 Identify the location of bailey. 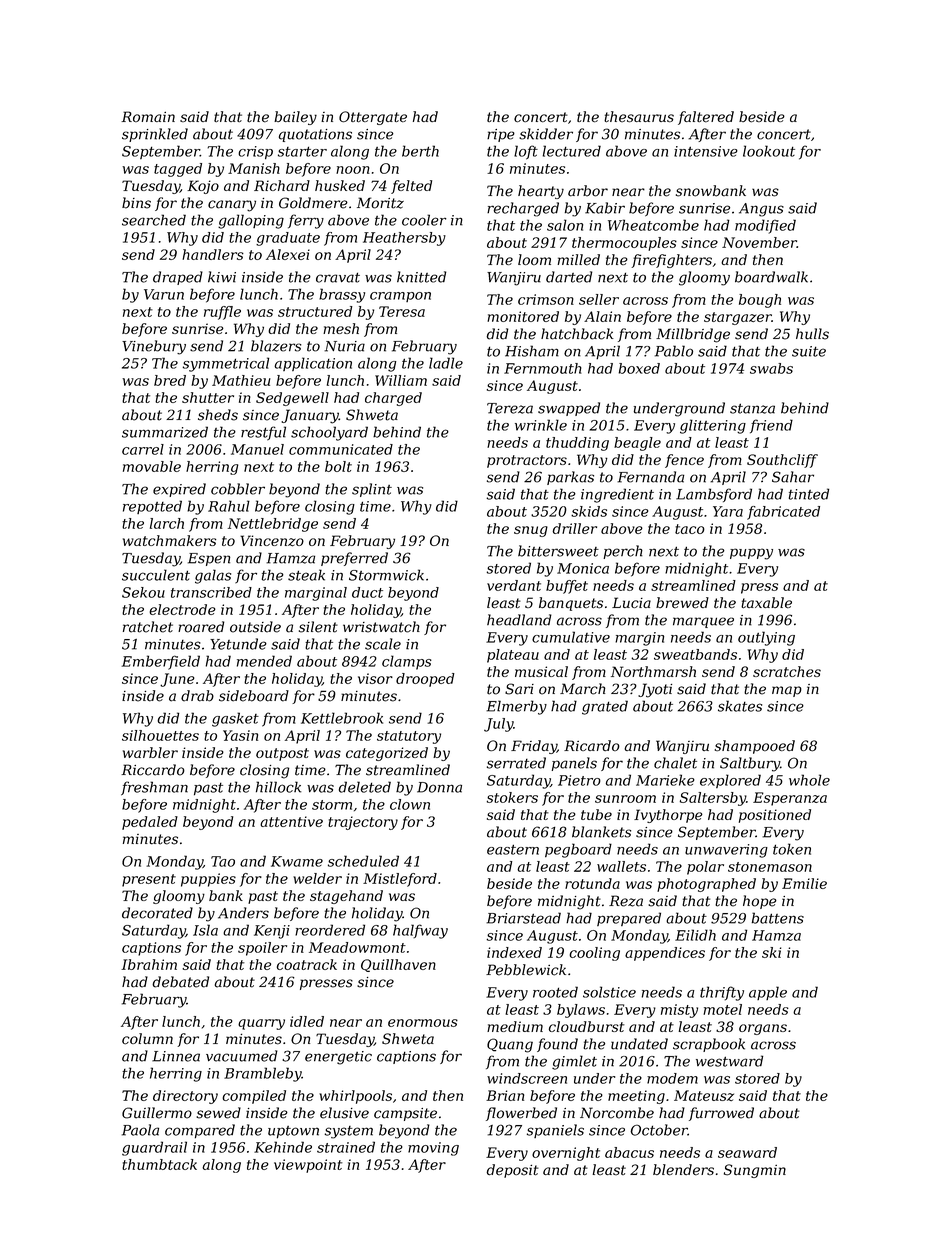
(295, 118).
